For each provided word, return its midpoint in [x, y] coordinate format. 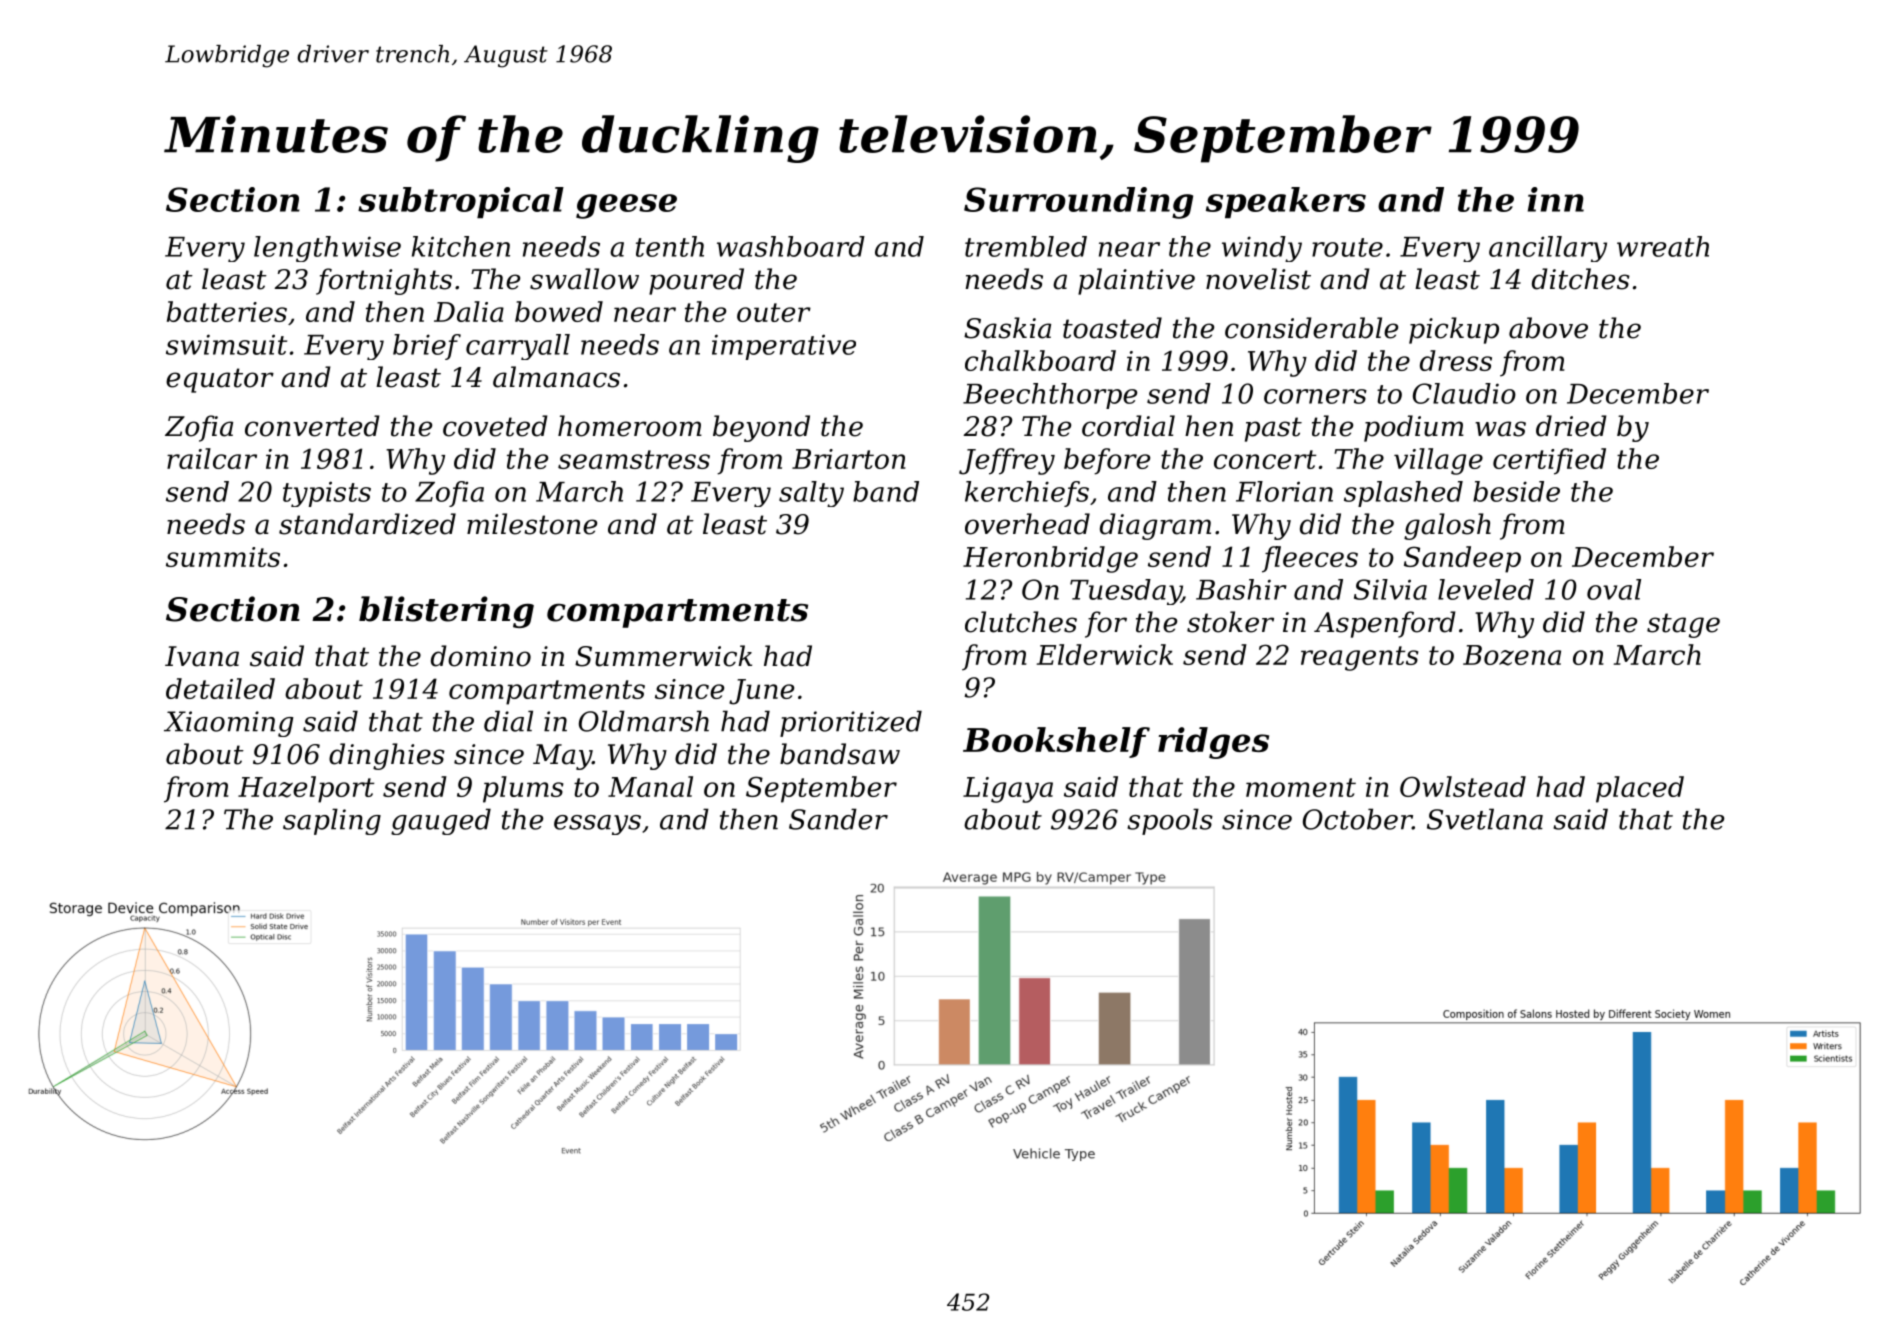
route [1347, 247]
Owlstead [1463, 786]
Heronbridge [1050, 559]
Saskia [1007, 328]
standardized [367, 524]
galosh [1447, 526]
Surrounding [1078, 203]
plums [523, 789]
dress [1456, 360]
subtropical [461, 202]
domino [481, 656]
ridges [1213, 743]
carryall [518, 347]
